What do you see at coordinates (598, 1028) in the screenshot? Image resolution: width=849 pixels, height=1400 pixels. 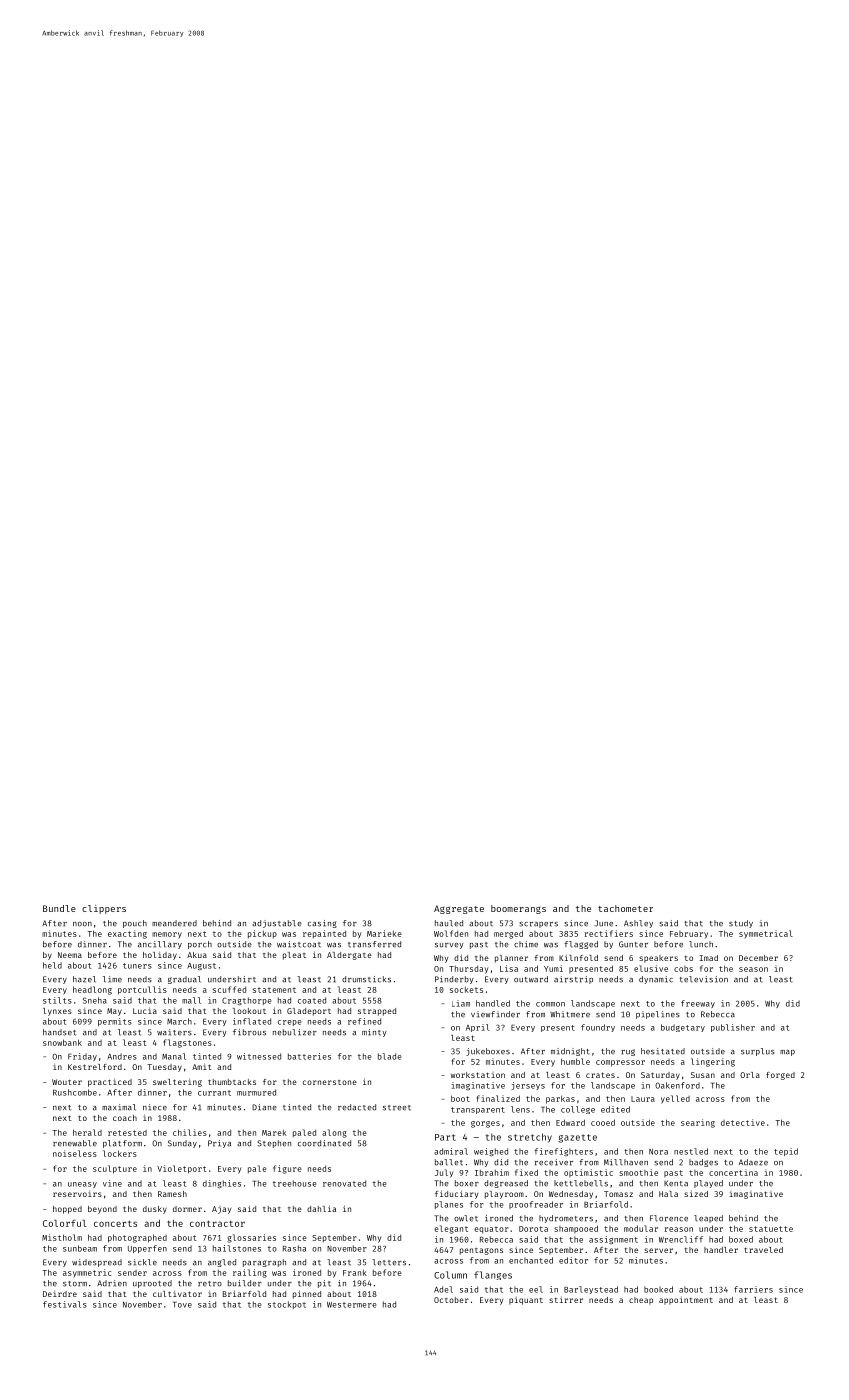 I see `foundry` at bounding box center [598, 1028].
